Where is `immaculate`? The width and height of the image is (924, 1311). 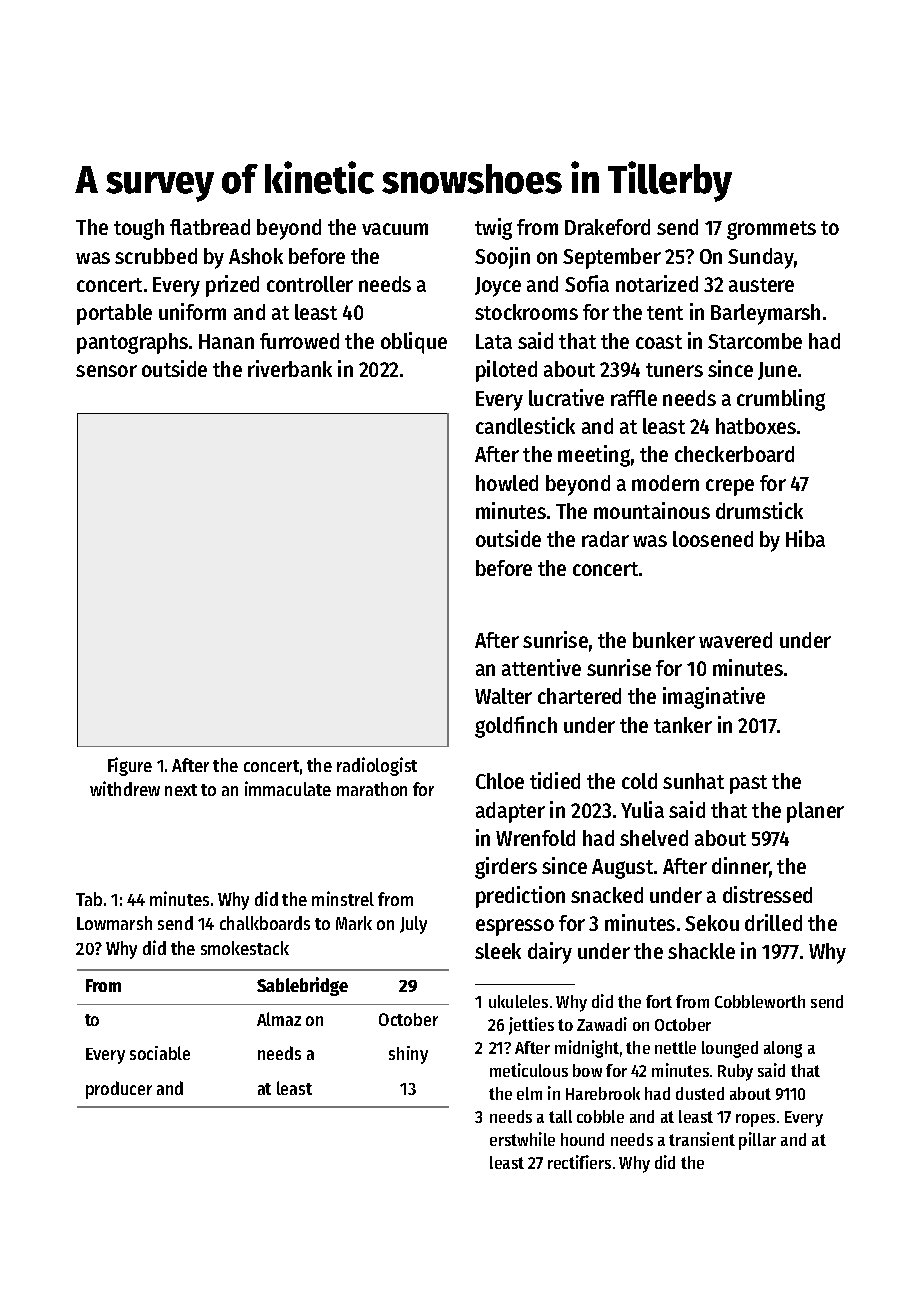
immaculate is located at coordinates (288, 788).
